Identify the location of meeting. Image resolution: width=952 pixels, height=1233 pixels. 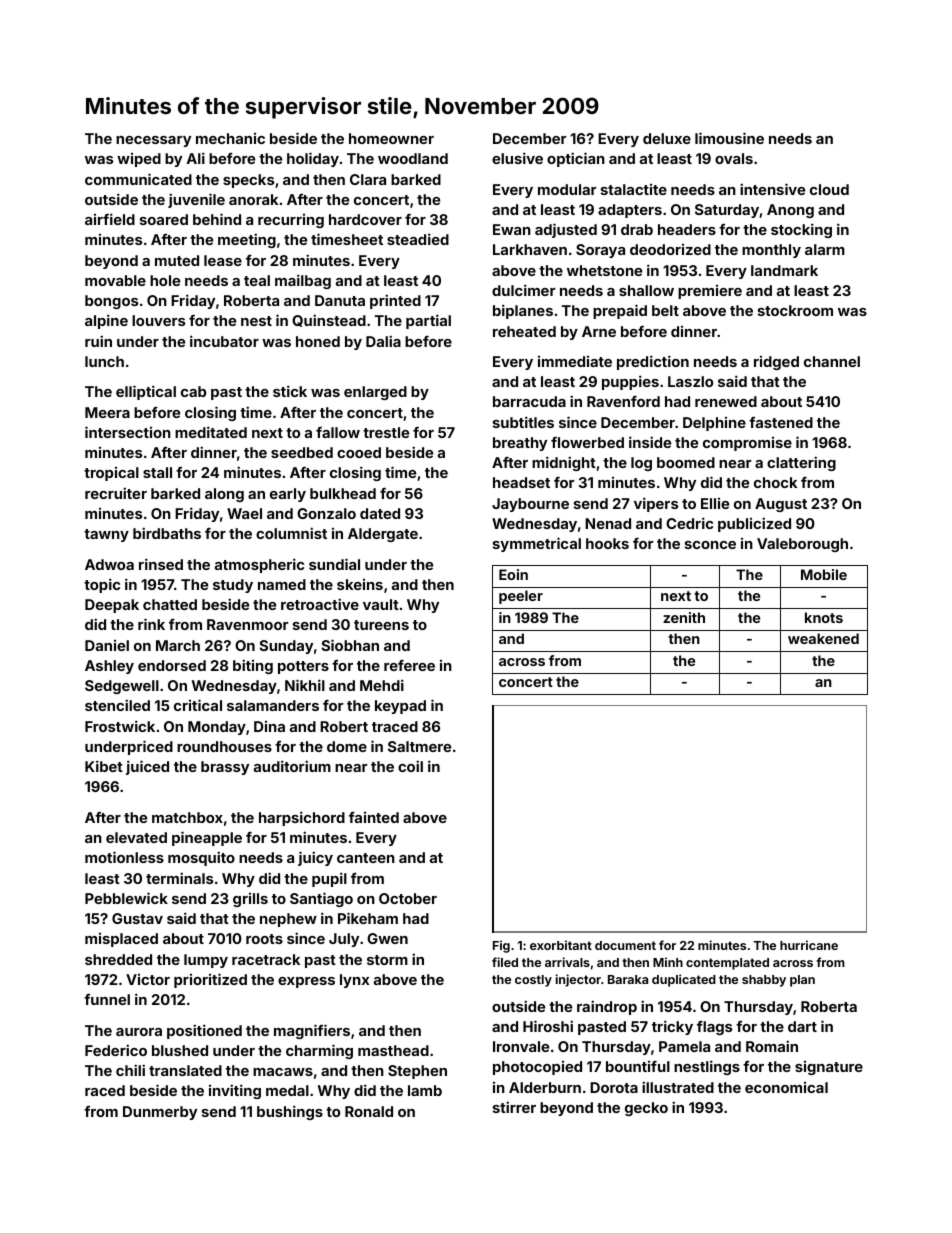
(247, 240).
